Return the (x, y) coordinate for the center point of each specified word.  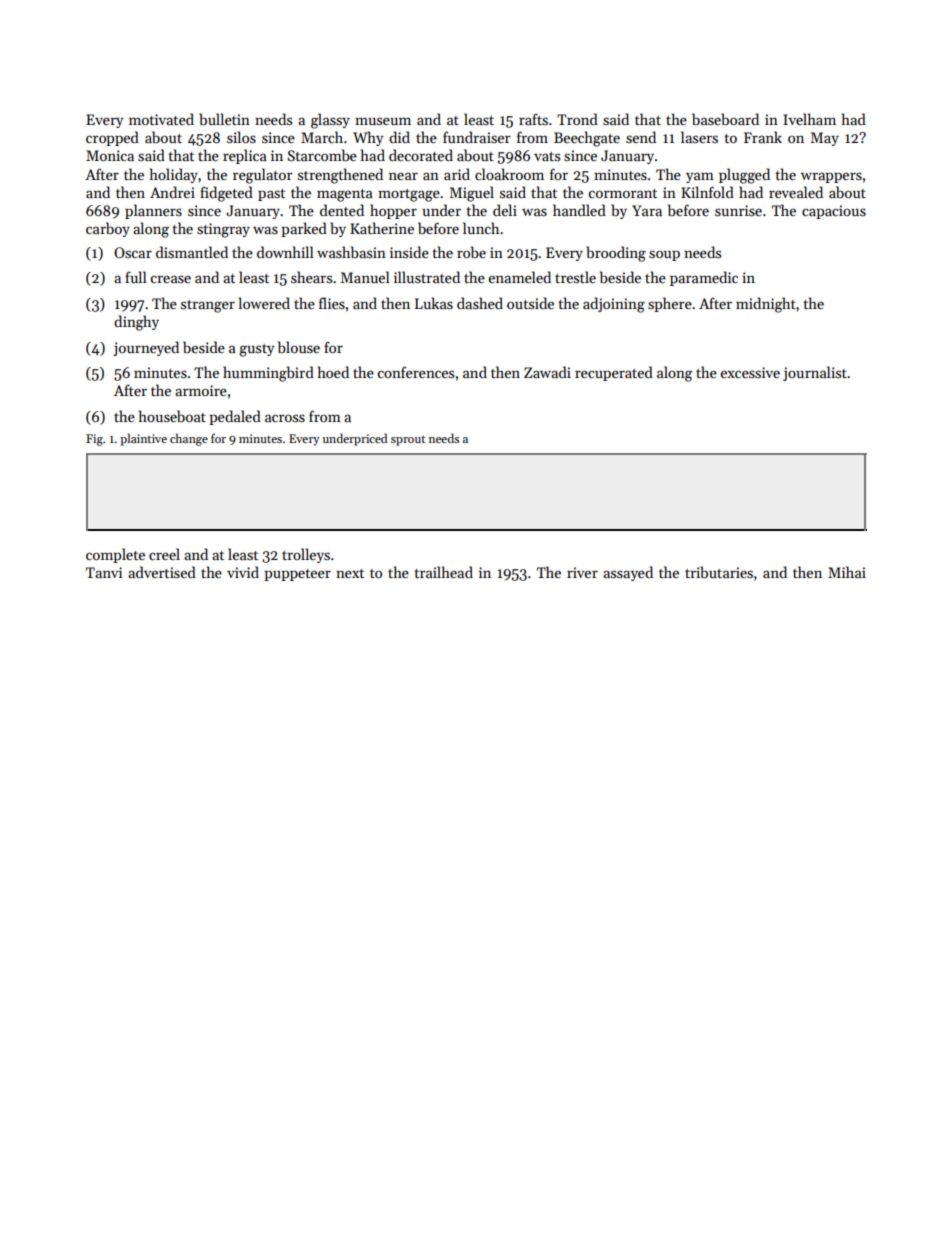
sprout (408, 441)
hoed (333, 372)
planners (153, 211)
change (189, 439)
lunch (481, 228)
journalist (815, 373)
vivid (243, 572)
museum (383, 121)
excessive (750, 372)
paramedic (704, 278)
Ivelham (809, 119)
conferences (416, 372)
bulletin (224, 119)
